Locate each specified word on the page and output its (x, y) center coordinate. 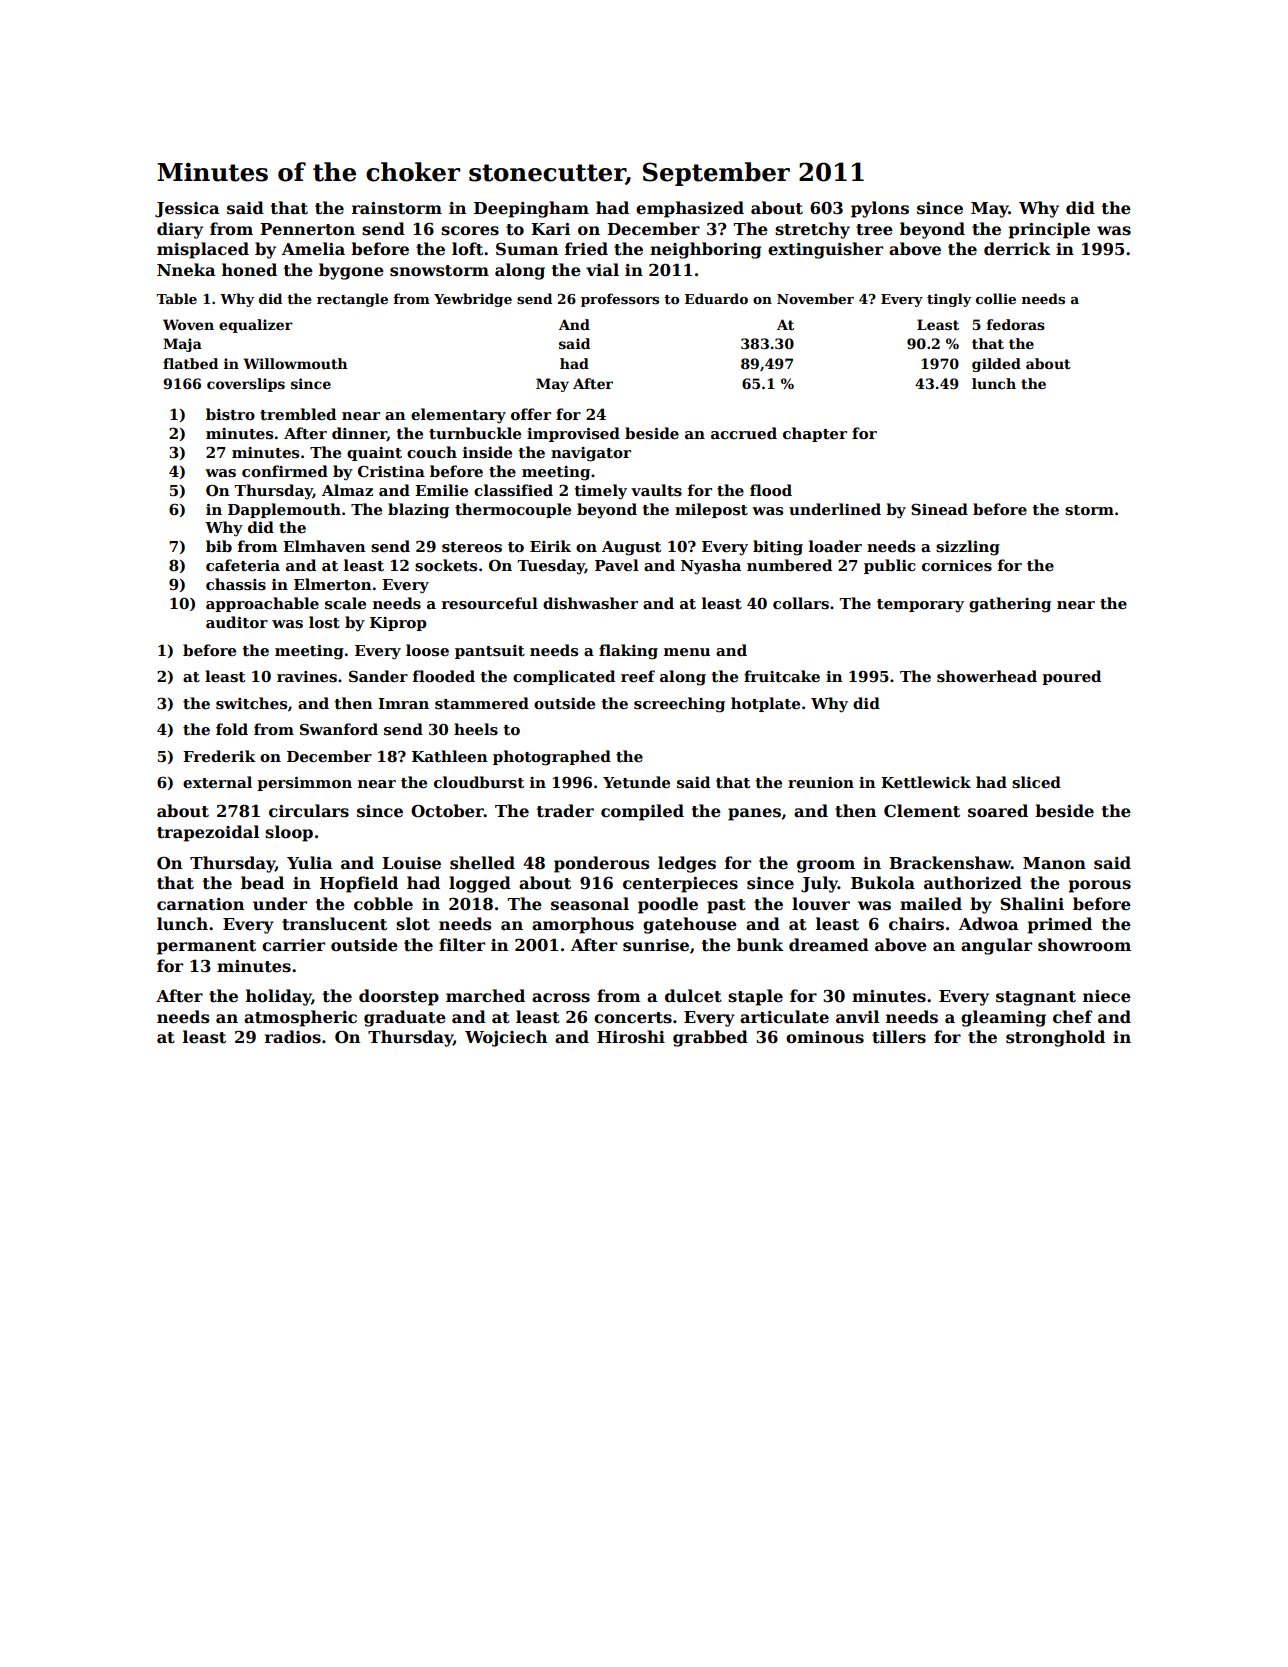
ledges (687, 864)
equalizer (256, 326)
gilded (996, 365)
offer (531, 414)
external (217, 782)
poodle (668, 905)
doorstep (399, 997)
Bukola (883, 883)
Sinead (939, 509)
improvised (573, 434)
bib (219, 546)
